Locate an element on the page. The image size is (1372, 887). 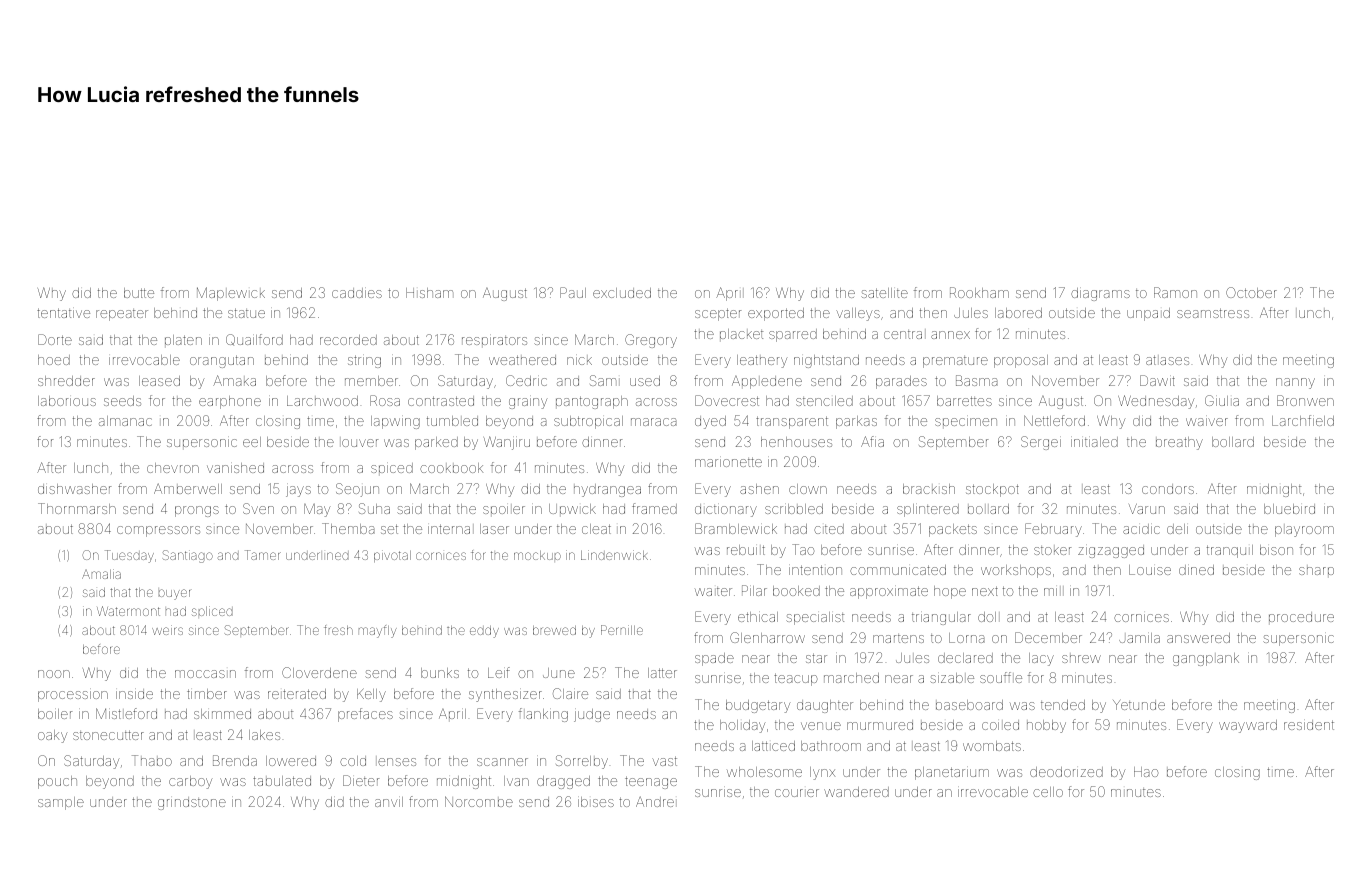
bluebird is located at coordinates (1289, 509).
